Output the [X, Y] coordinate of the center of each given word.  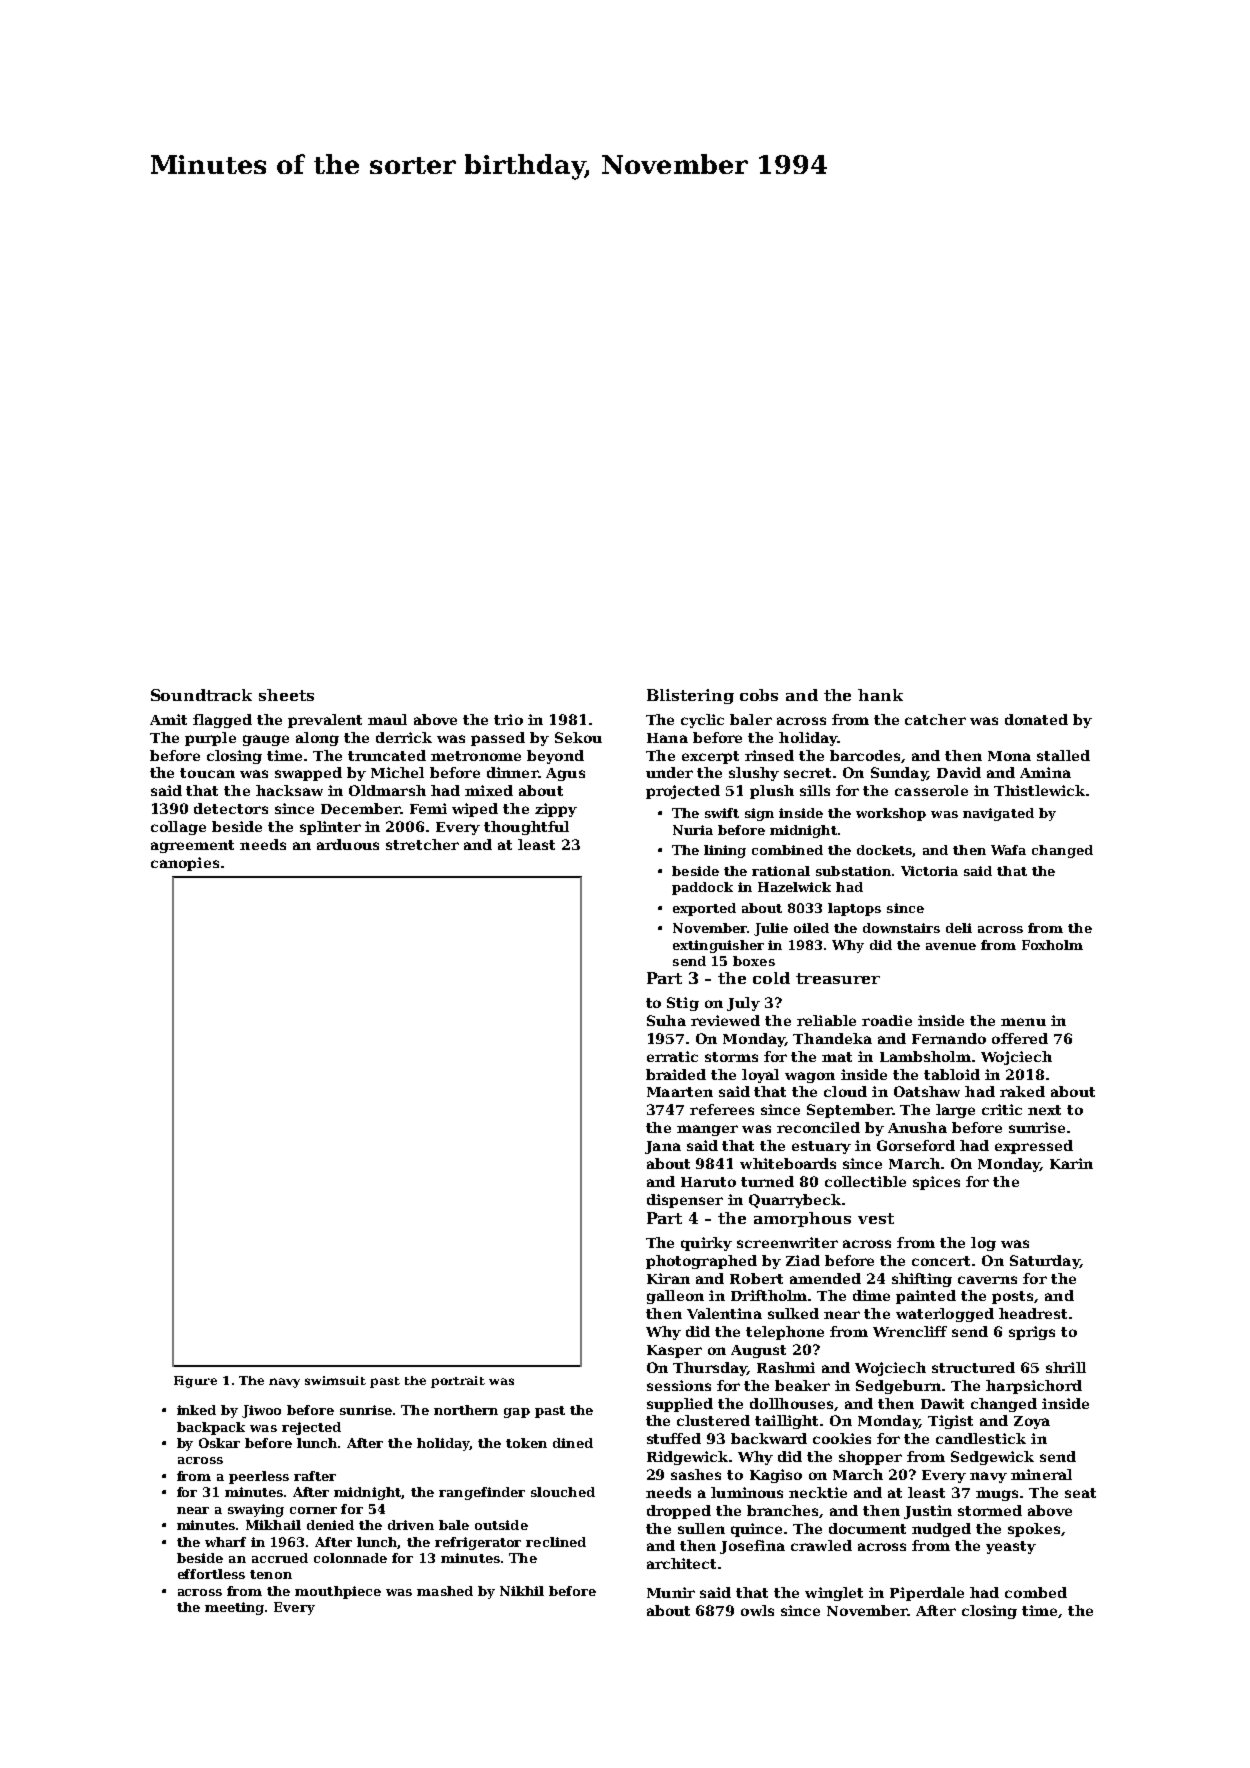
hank [880, 695]
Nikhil [522, 1591]
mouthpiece [338, 1592]
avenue [951, 946]
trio [508, 719]
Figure [195, 1382]
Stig [683, 1004]
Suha [666, 1020]
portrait [458, 1382]
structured [973, 1367]
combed [1036, 1592]
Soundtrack [201, 695]
